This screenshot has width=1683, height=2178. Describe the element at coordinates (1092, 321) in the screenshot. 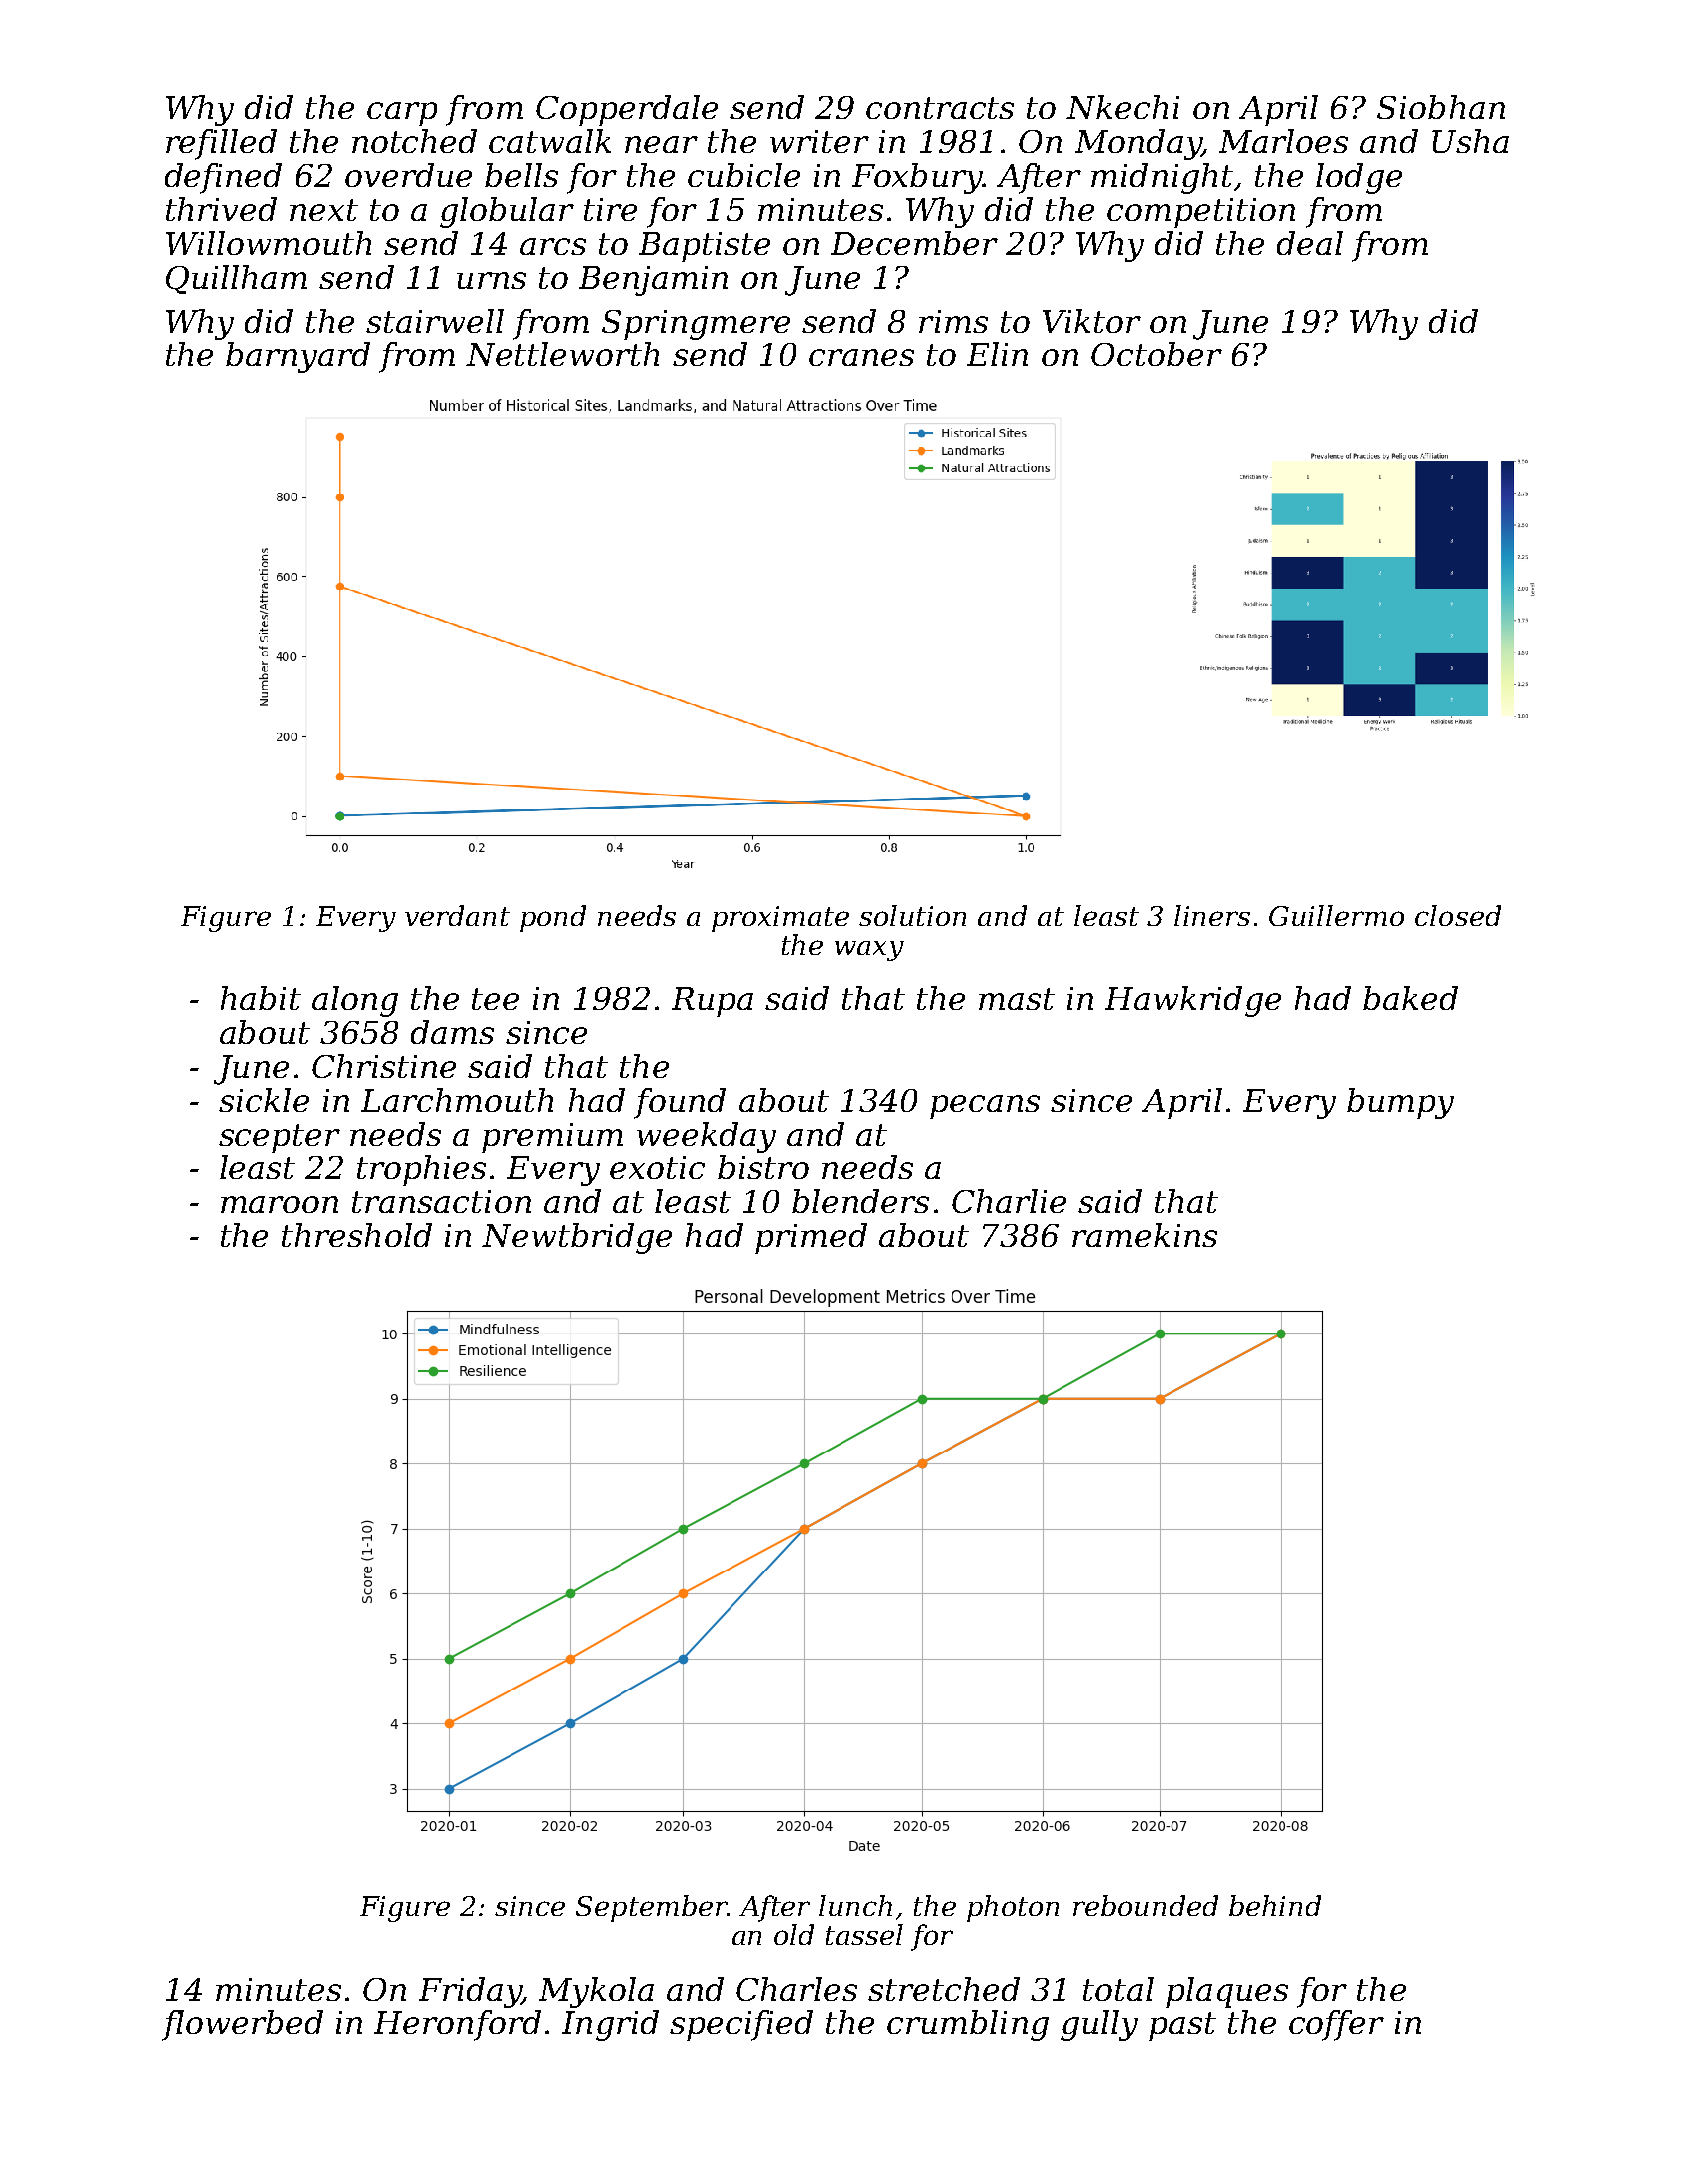

I see `Viktor` at that location.
